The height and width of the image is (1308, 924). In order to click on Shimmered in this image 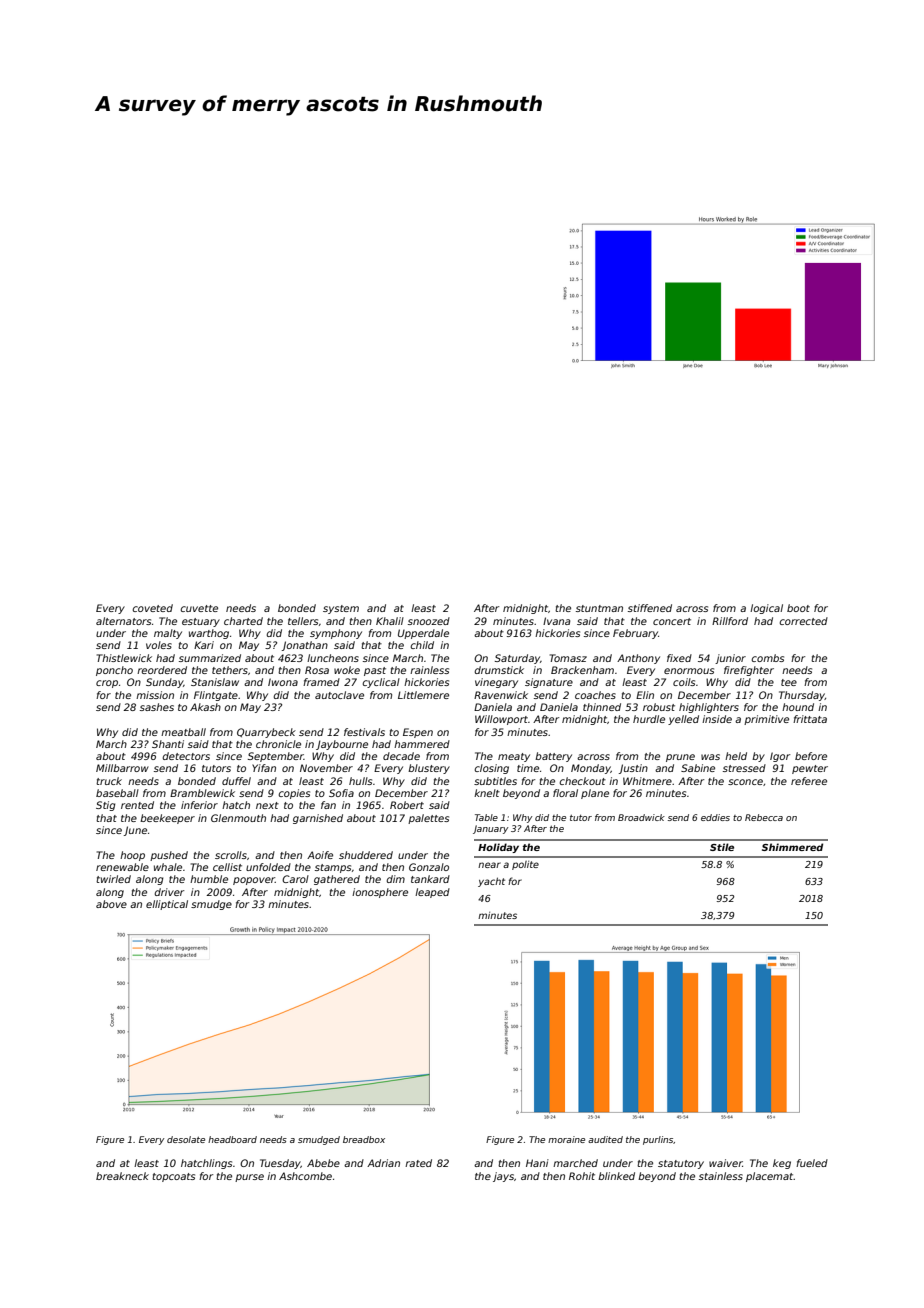, I will do `click(792, 847)`.
